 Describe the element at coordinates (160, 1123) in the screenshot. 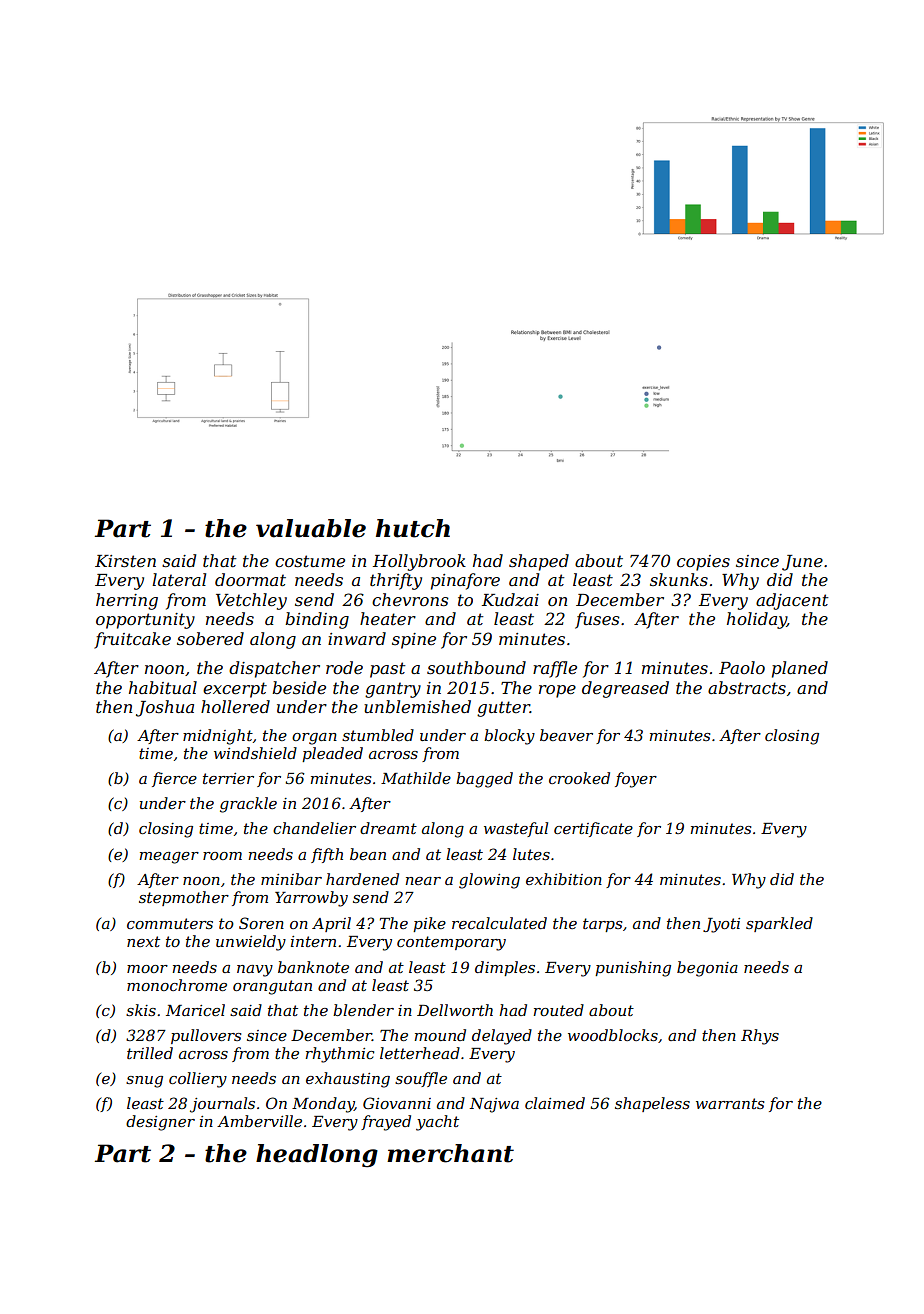

I see `designer` at that location.
